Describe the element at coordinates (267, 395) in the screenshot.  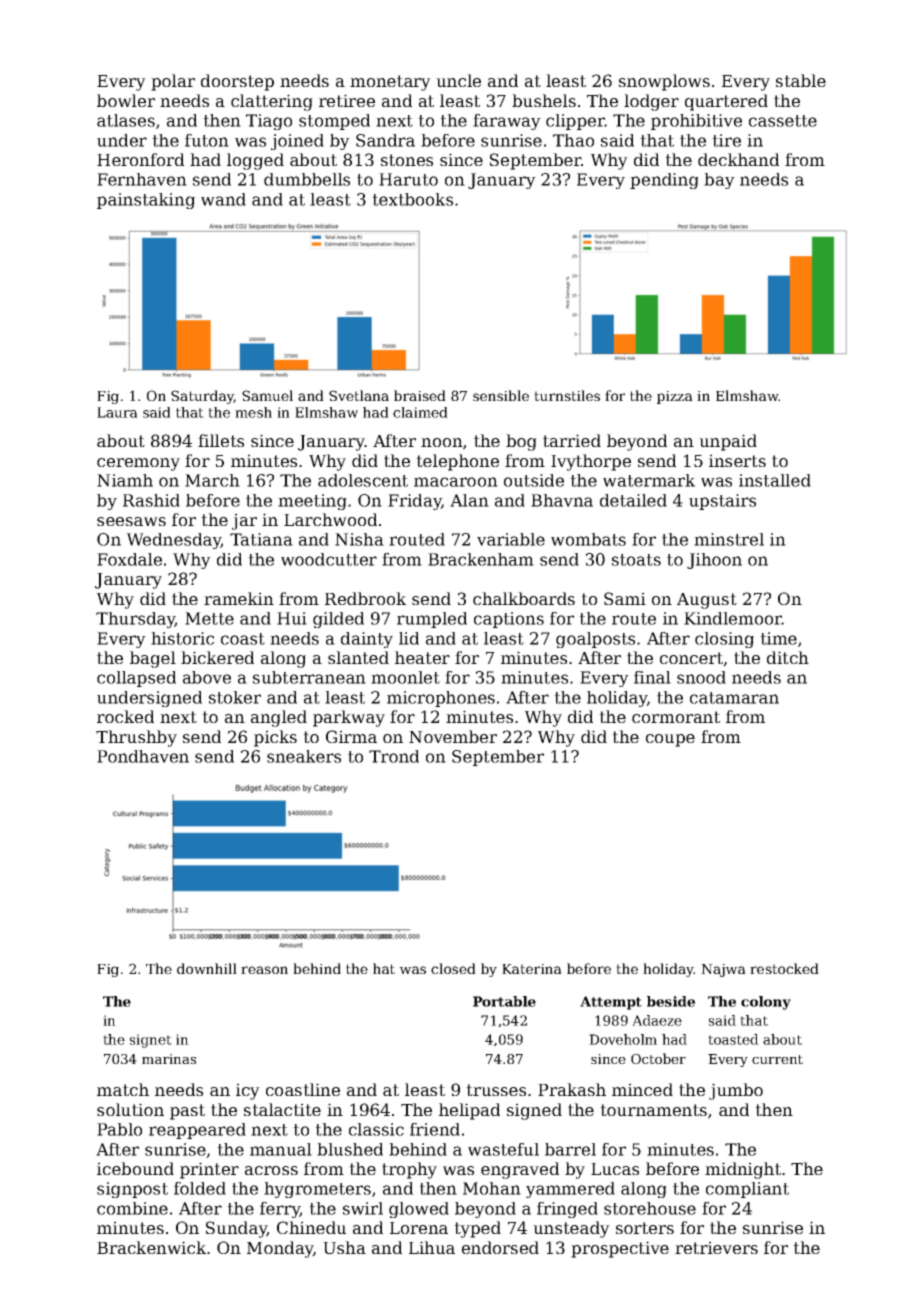
I see `Samuel` at that location.
